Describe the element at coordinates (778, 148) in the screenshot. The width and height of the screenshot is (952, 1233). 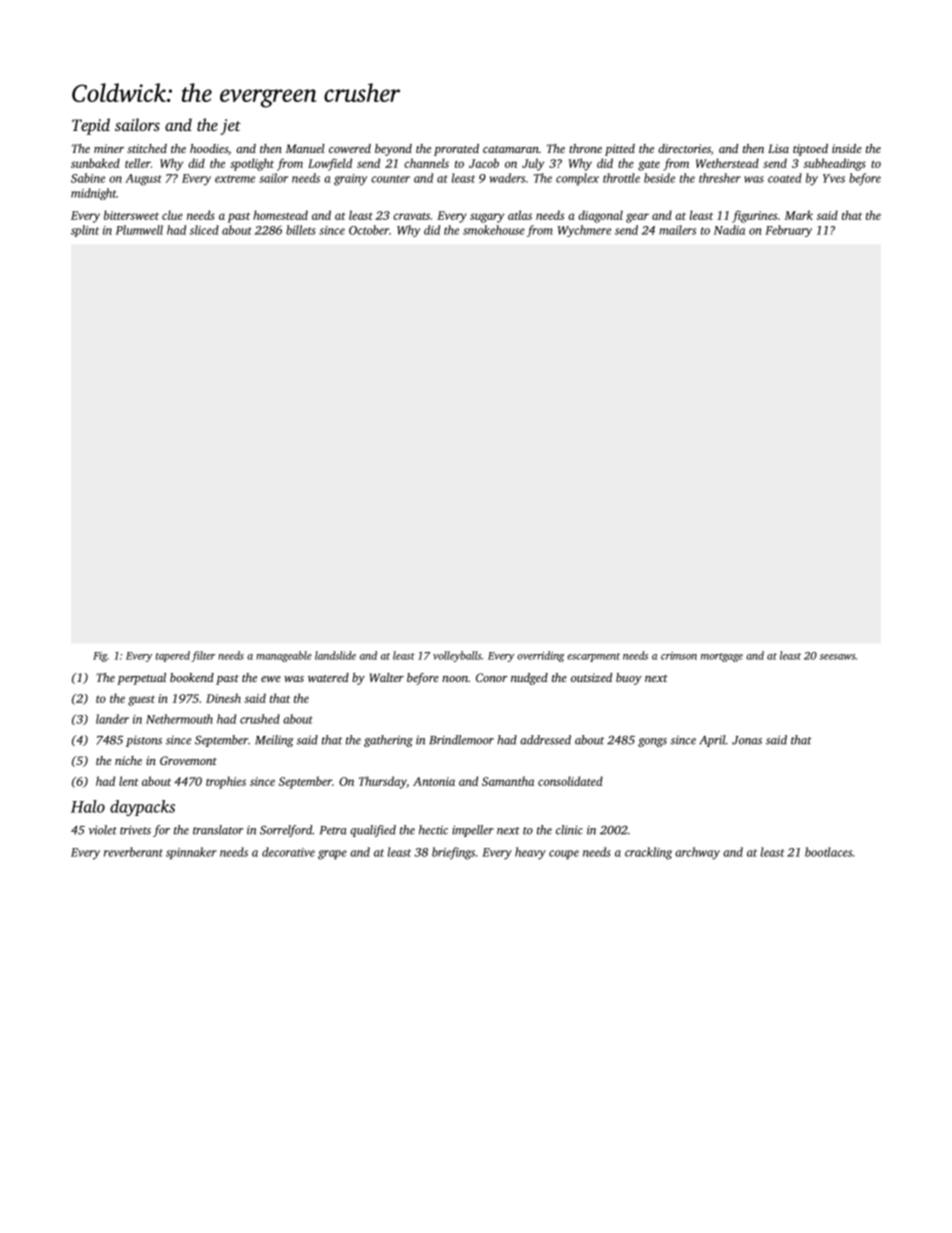
I see `Lisa` at that location.
